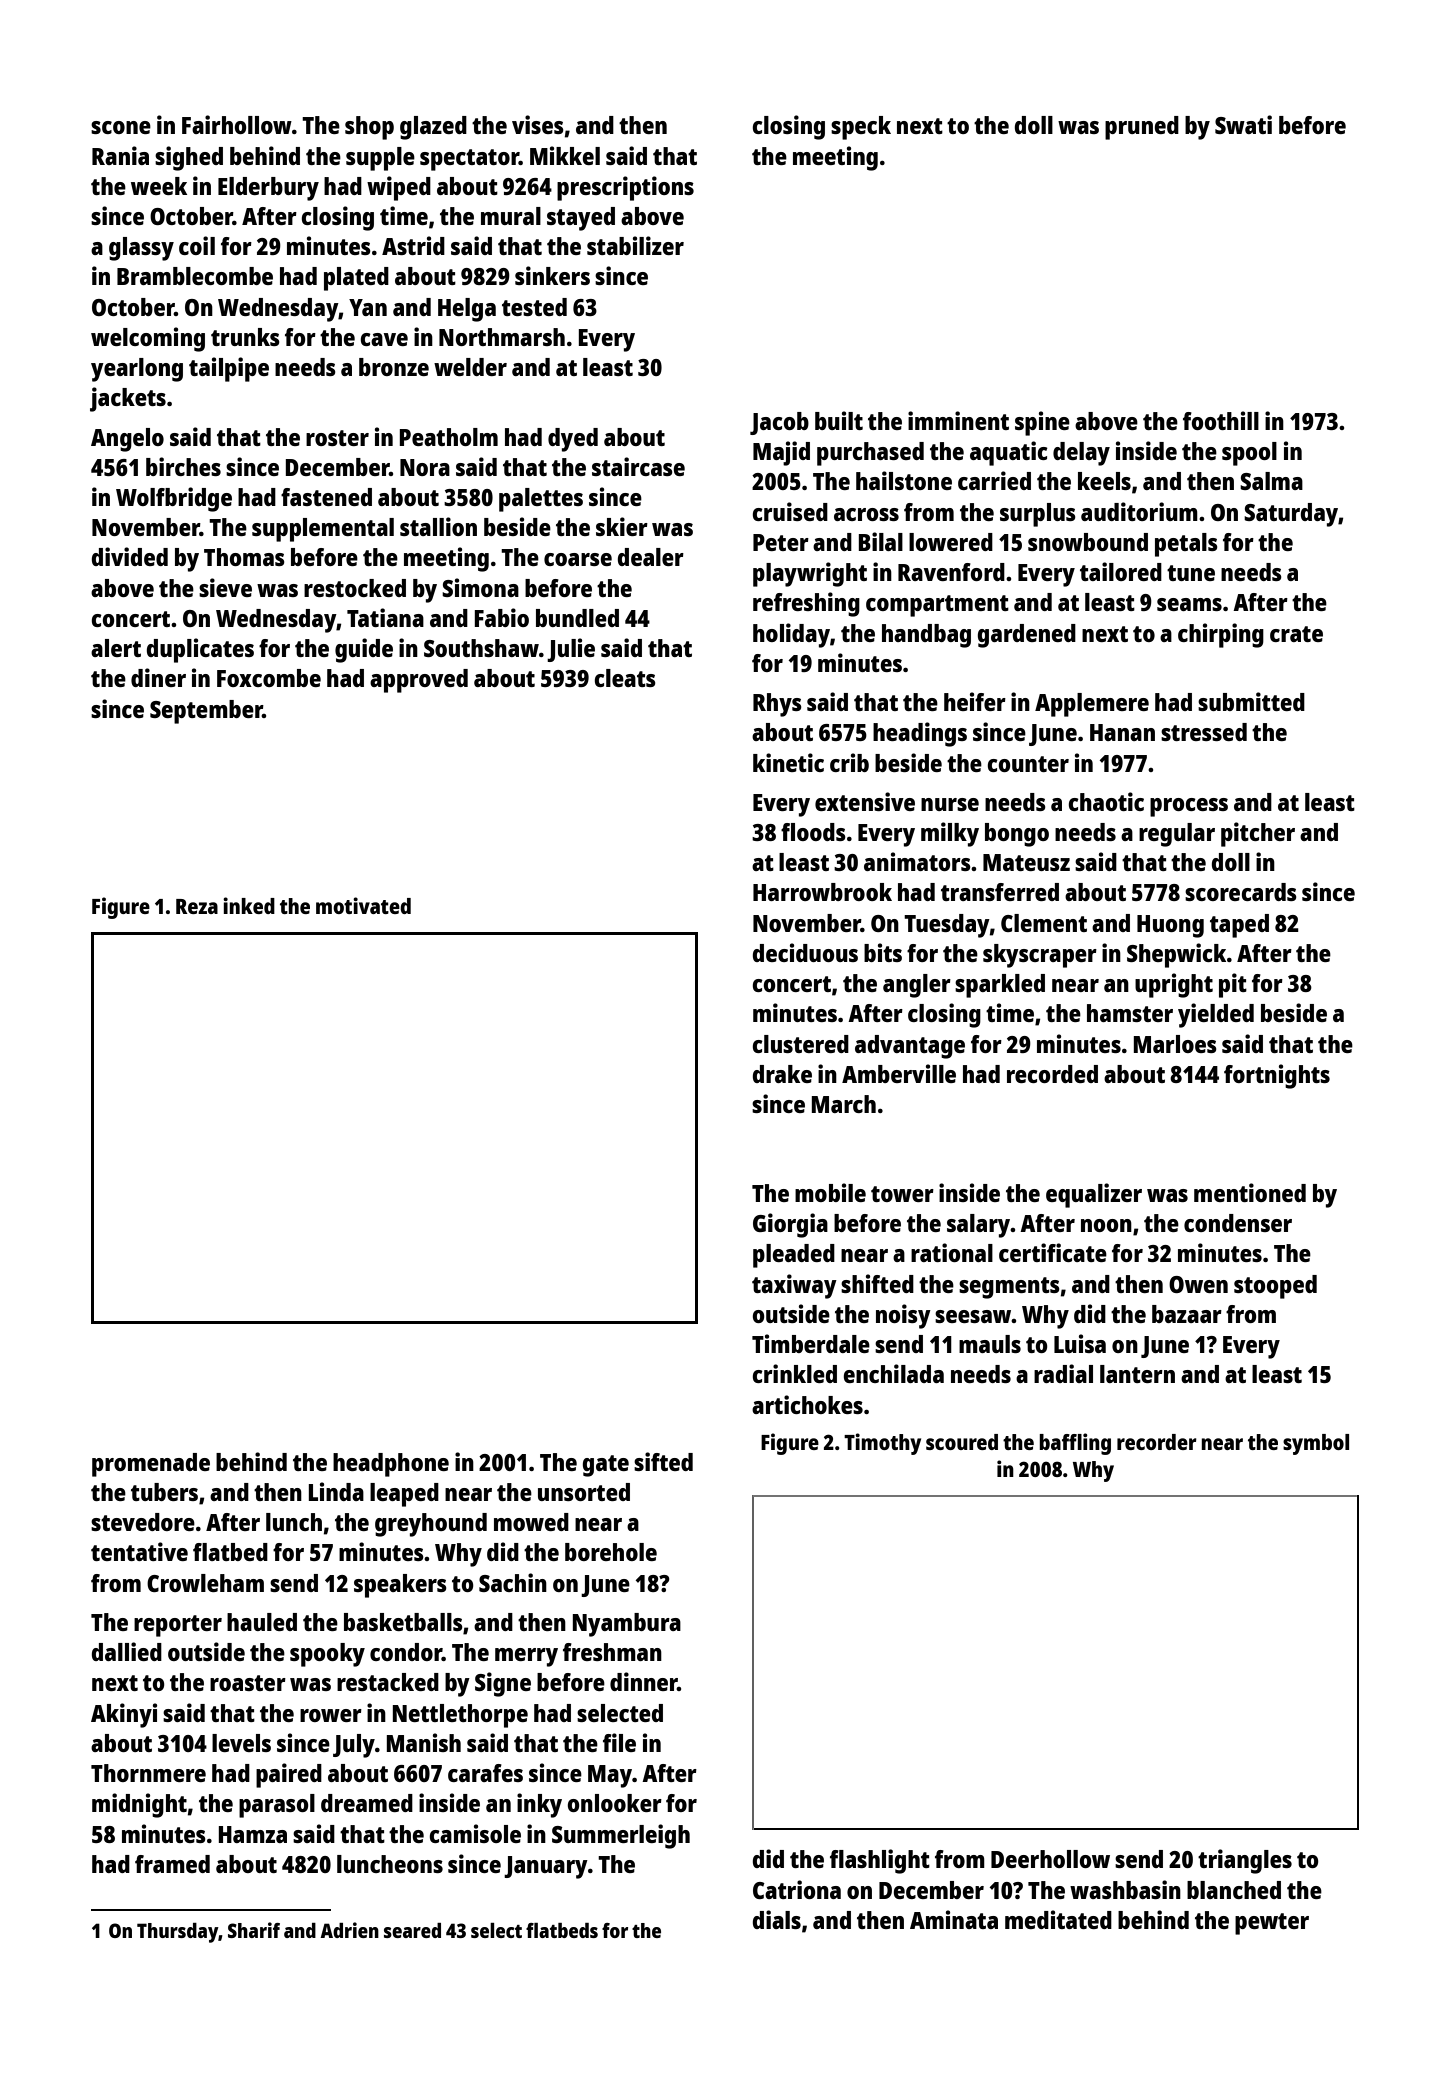 Image resolution: width=1450 pixels, height=2100 pixels. What do you see at coordinates (249, 905) in the screenshot?
I see `inked` at bounding box center [249, 905].
